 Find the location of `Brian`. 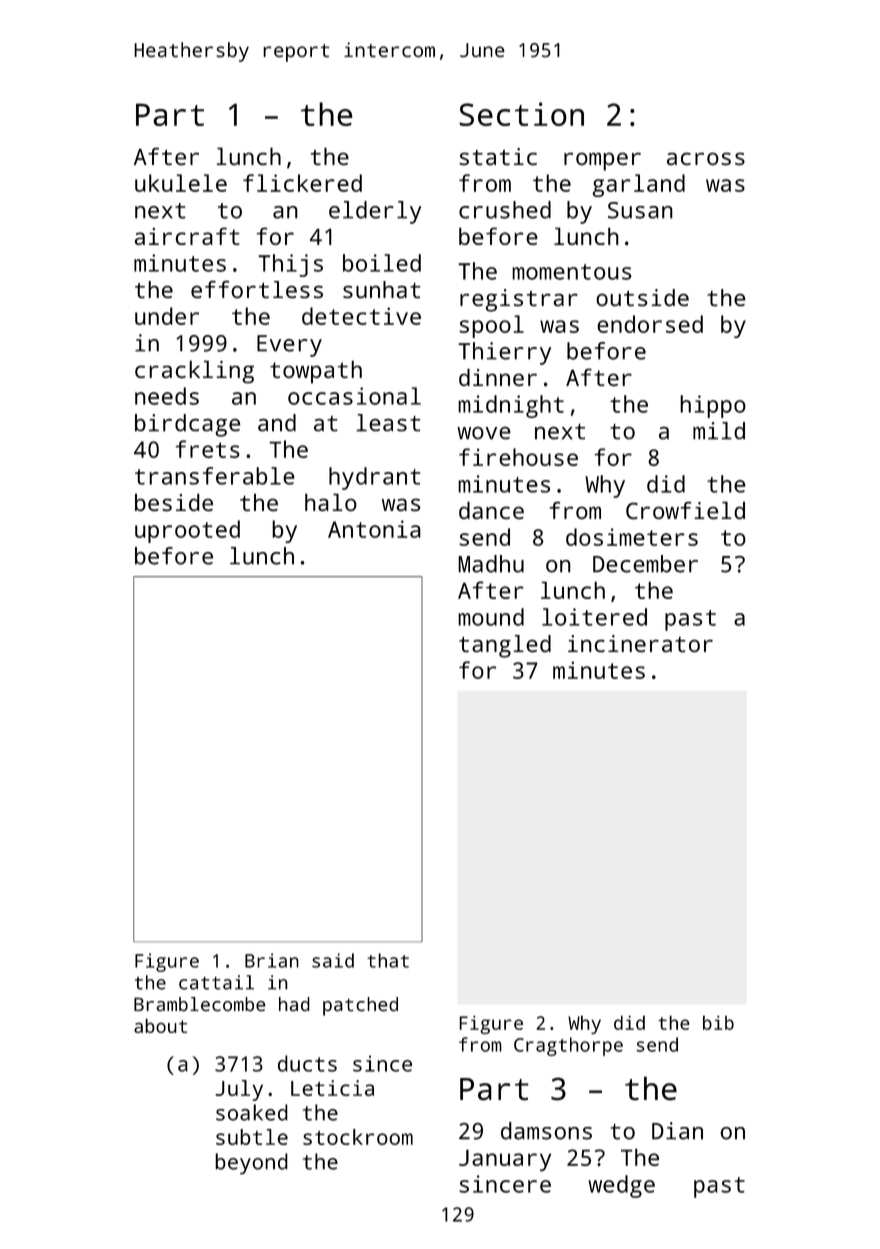

Brian is located at coordinates (272, 960).
